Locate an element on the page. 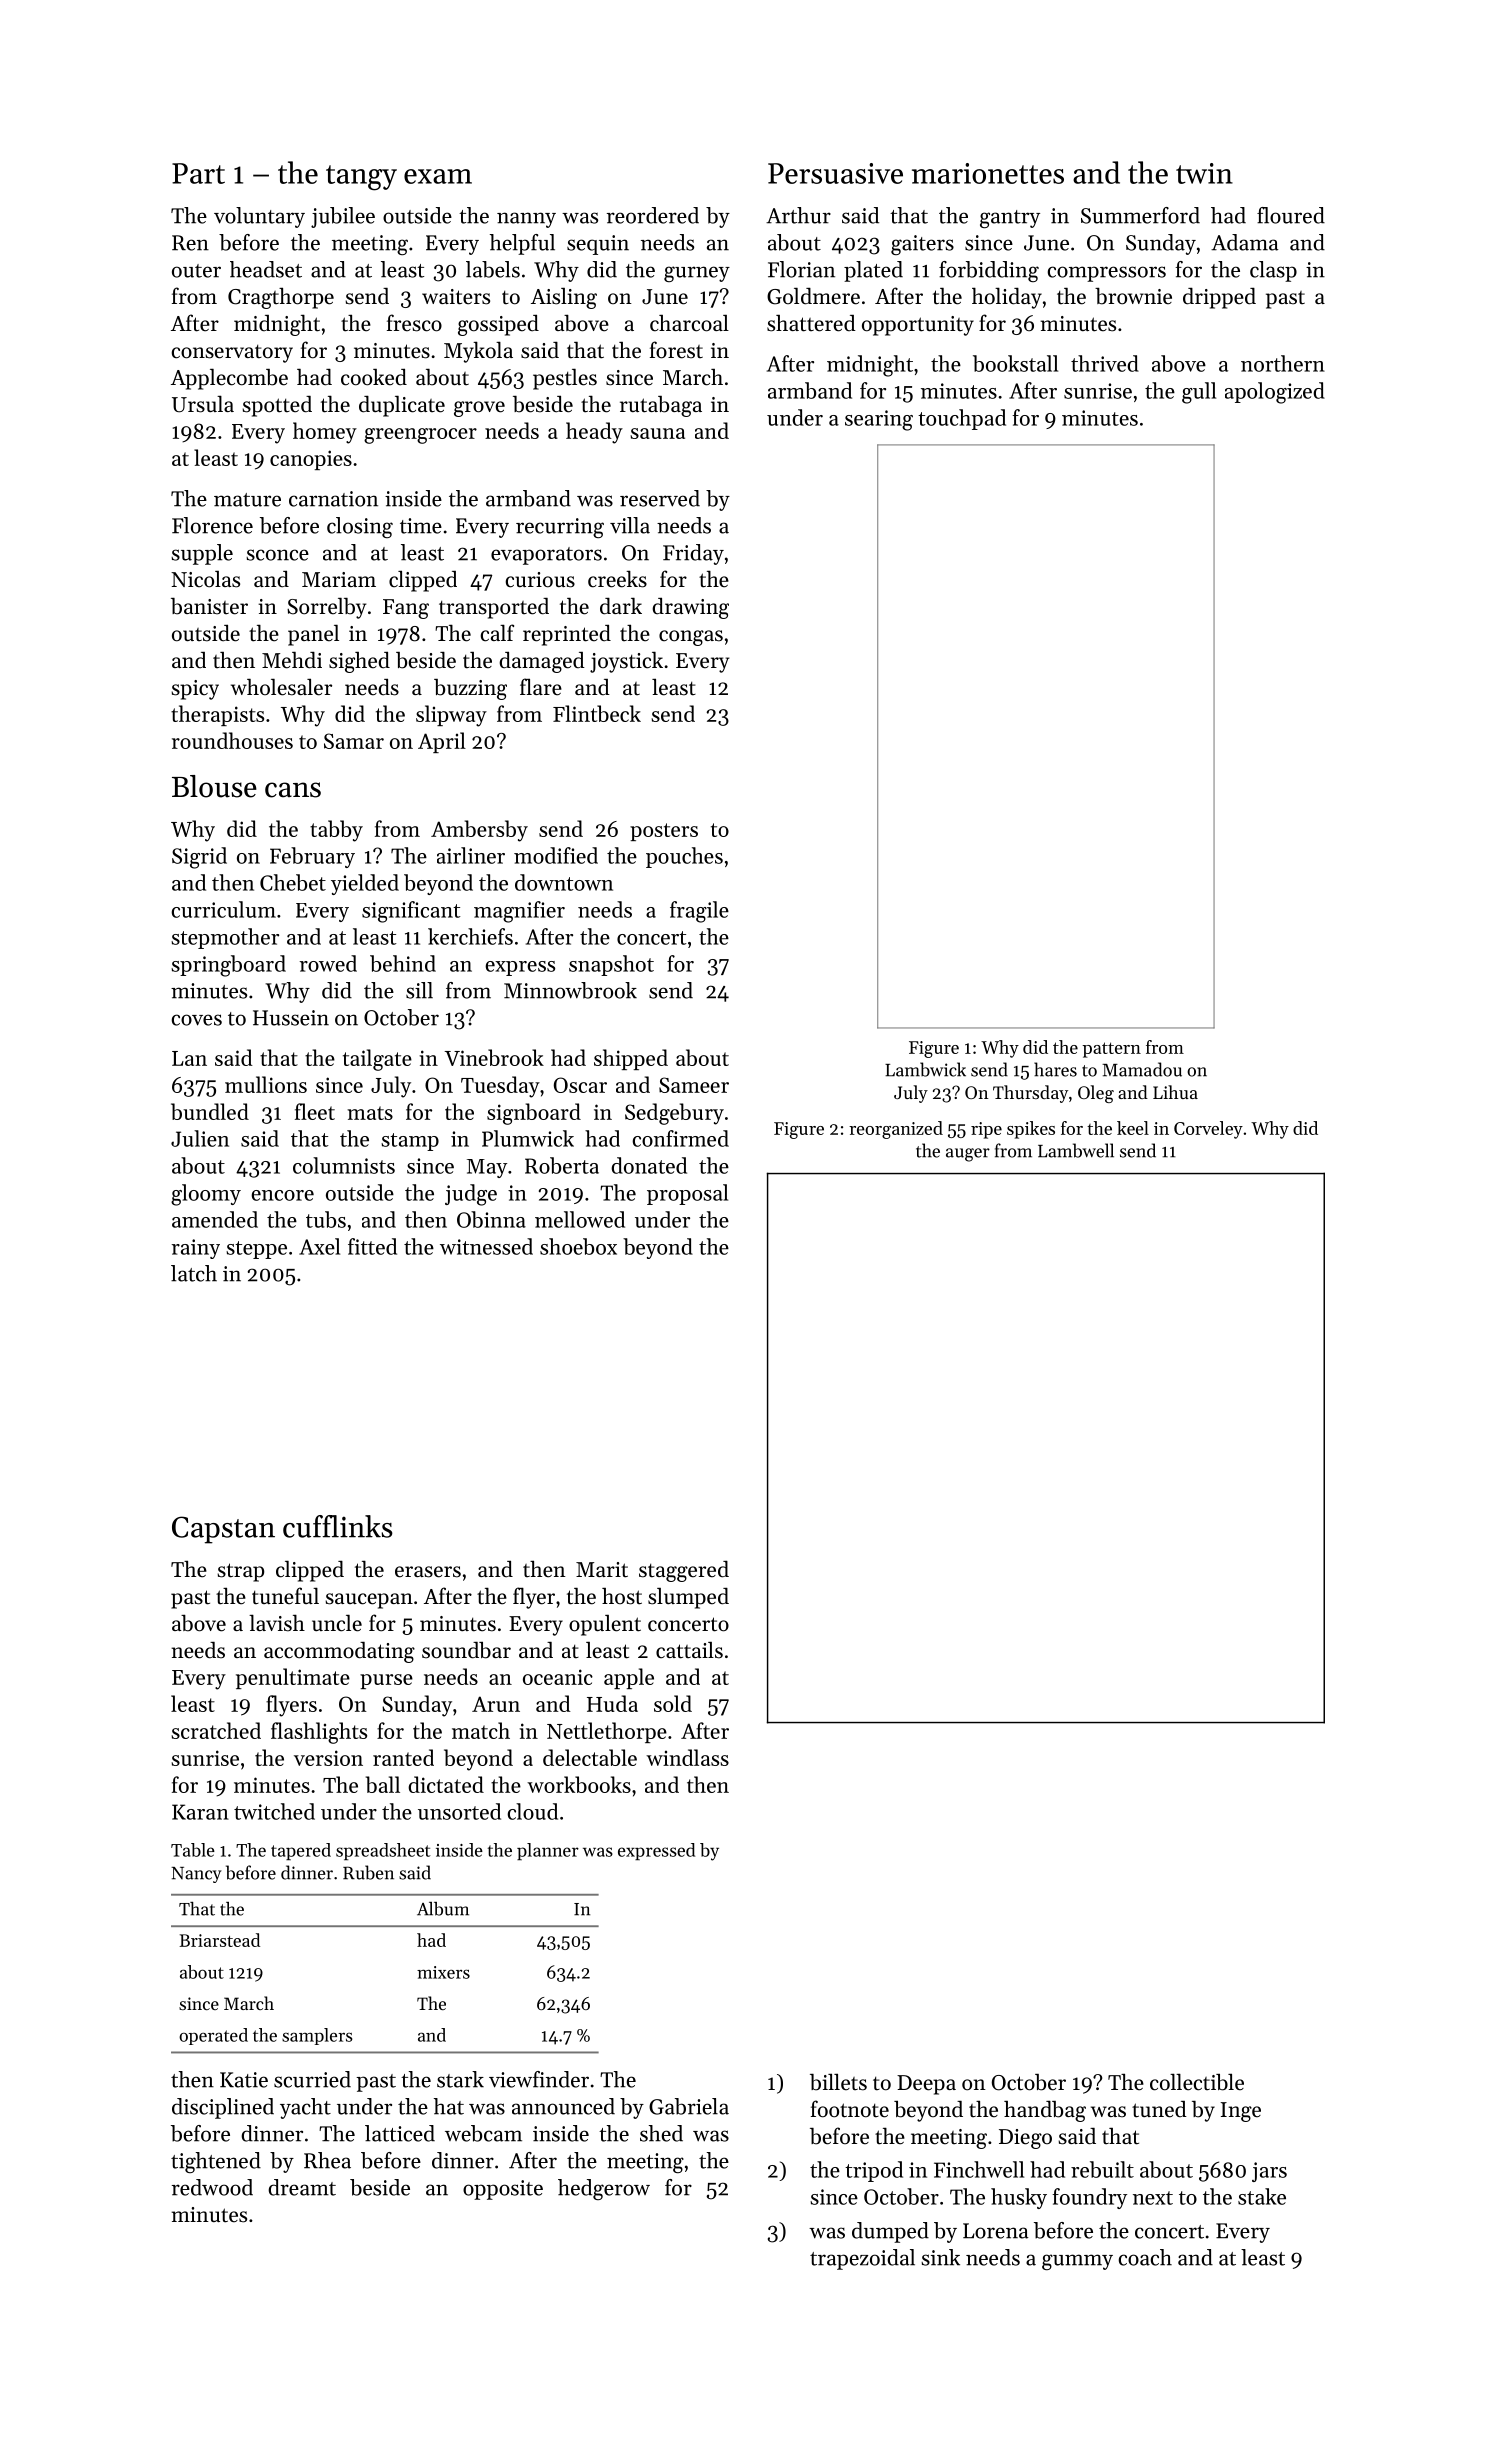 This image has width=1496, height=2464. magnifier is located at coordinates (519, 912).
